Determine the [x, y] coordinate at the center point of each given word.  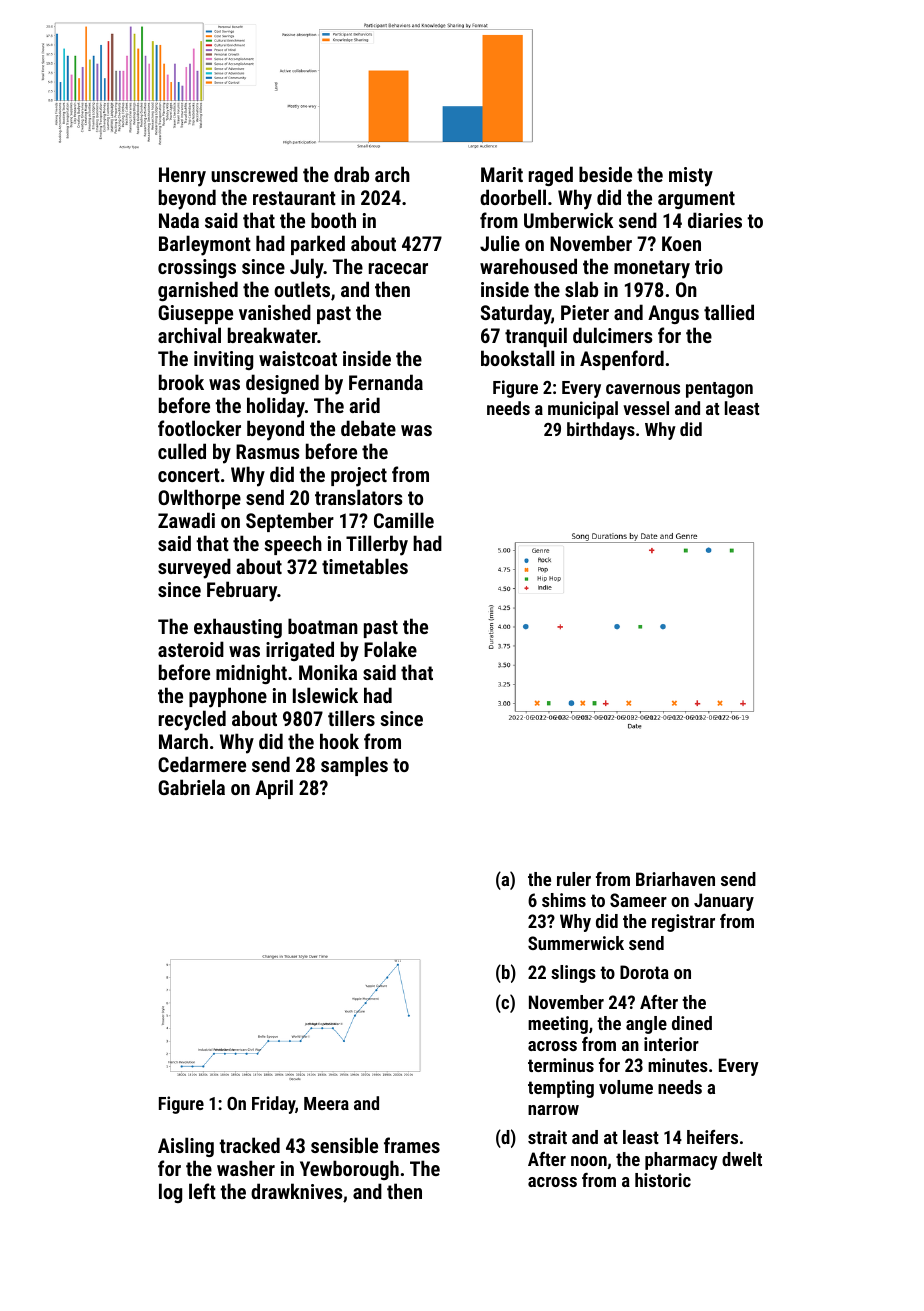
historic [663, 1180]
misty [691, 177]
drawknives [296, 1191]
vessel [646, 408]
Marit [502, 174]
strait [547, 1137]
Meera [326, 1103]
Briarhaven [675, 879]
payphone [228, 697]
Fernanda [386, 382]
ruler [574, 879]
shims [564, 900]
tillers [351, 718]
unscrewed [254, 174]
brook [181, 382]
